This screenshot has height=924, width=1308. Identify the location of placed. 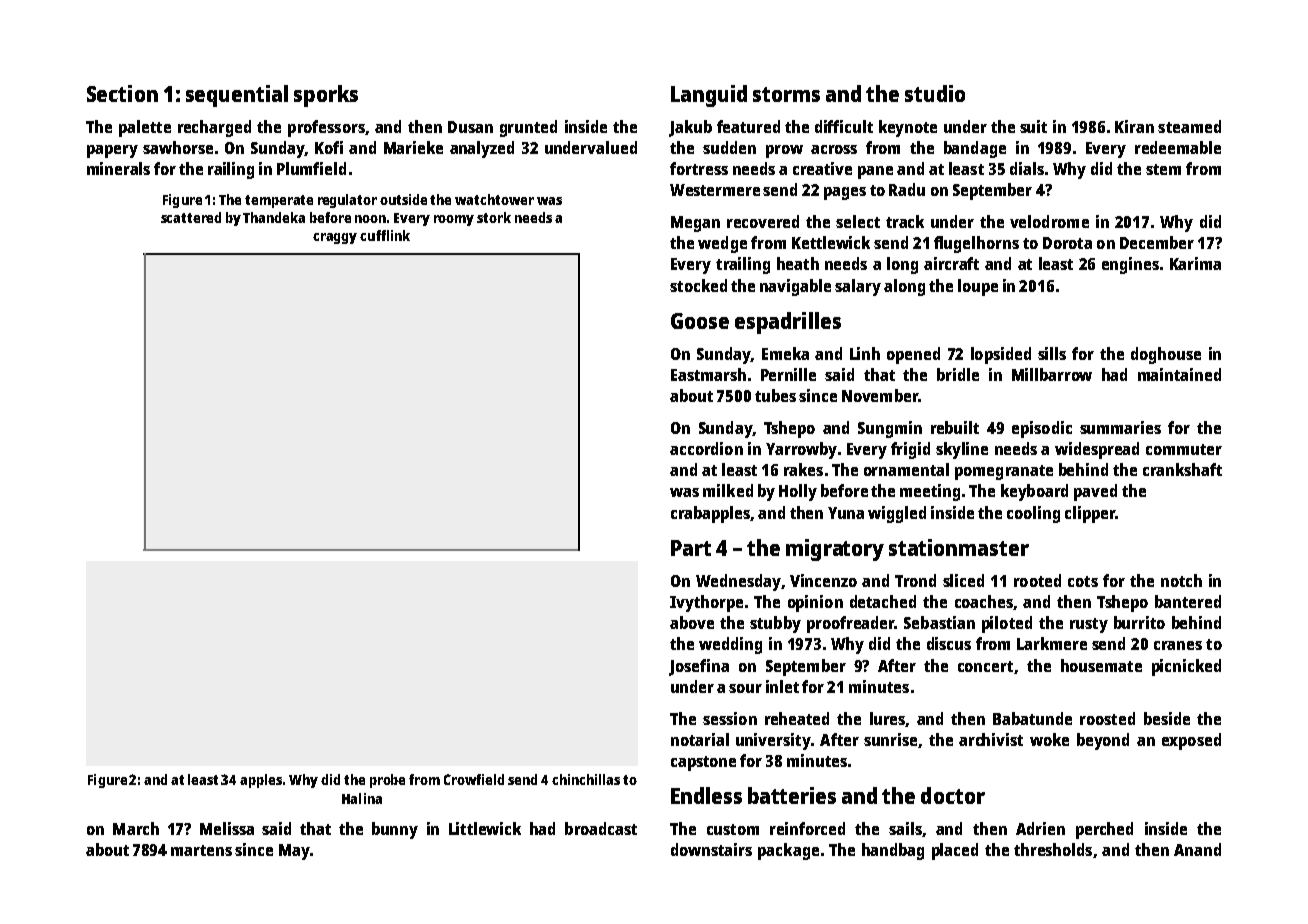
(955, 851).
